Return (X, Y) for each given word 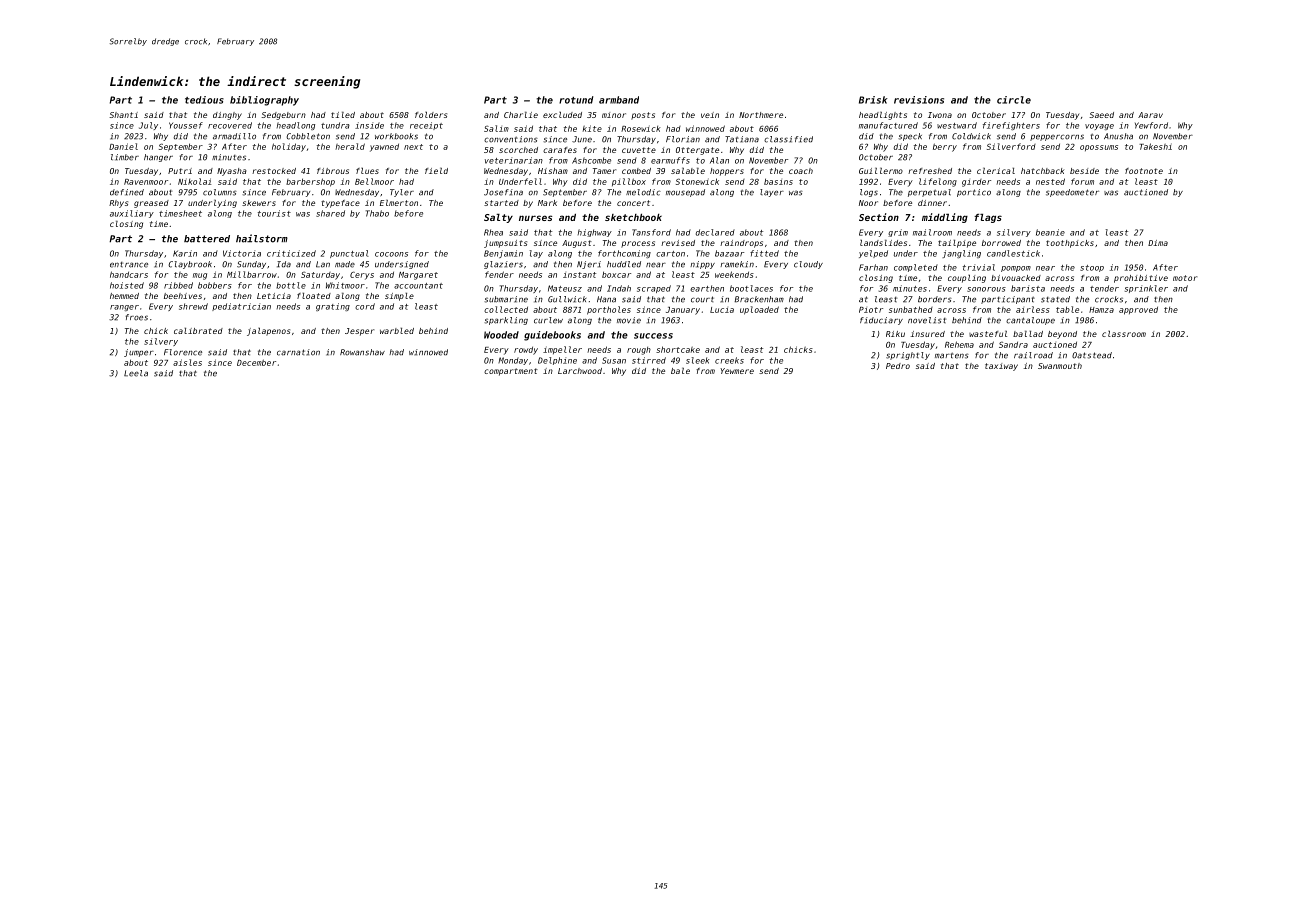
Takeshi (1155, 146)
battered (207, 239)
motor (1185, 278)
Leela (136, 373)
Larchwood (580, 371)
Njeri (589, 265)
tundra (335, 125)
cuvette (639, 150)
